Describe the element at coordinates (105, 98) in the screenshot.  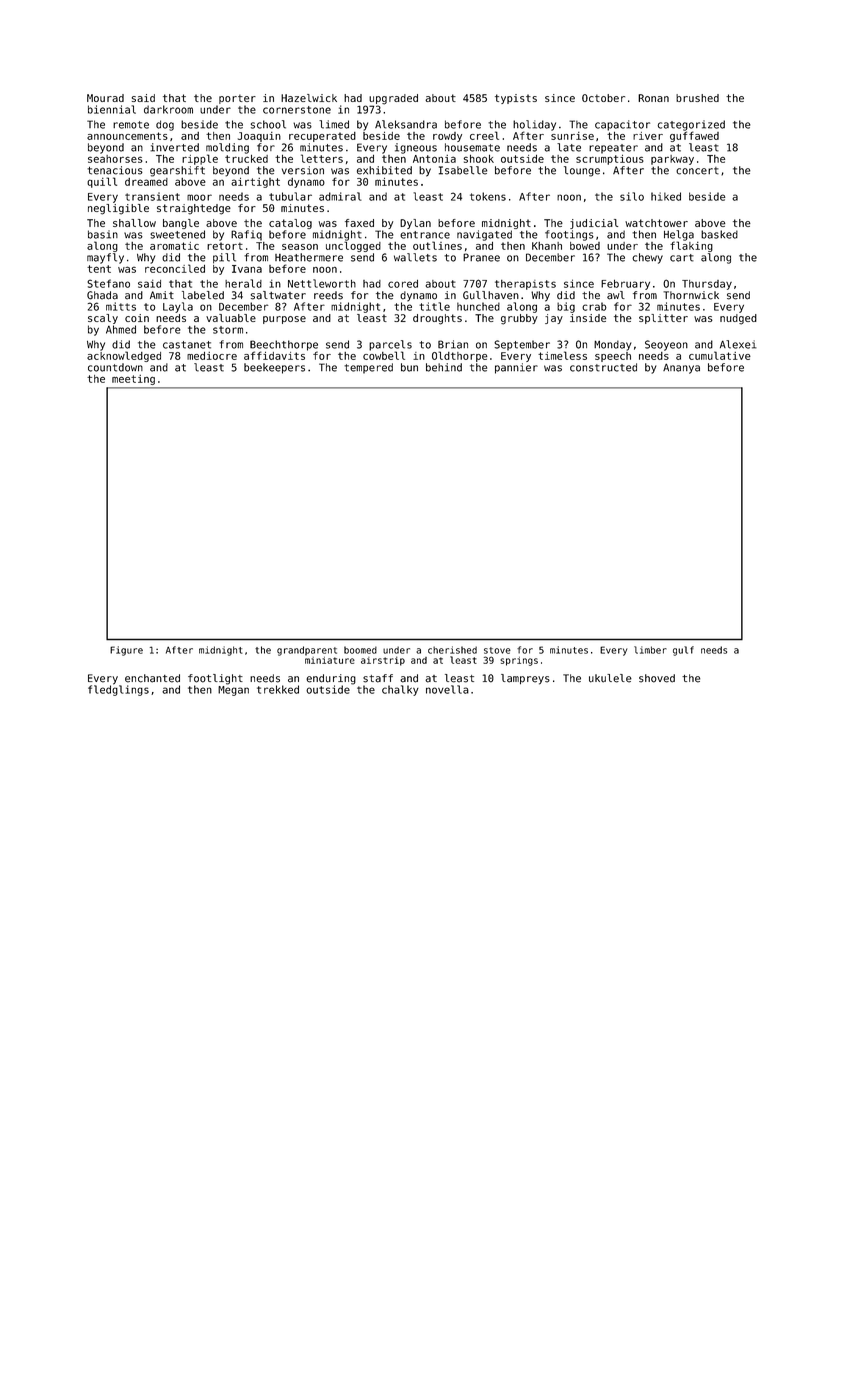
I see `Mourad` at that location.
